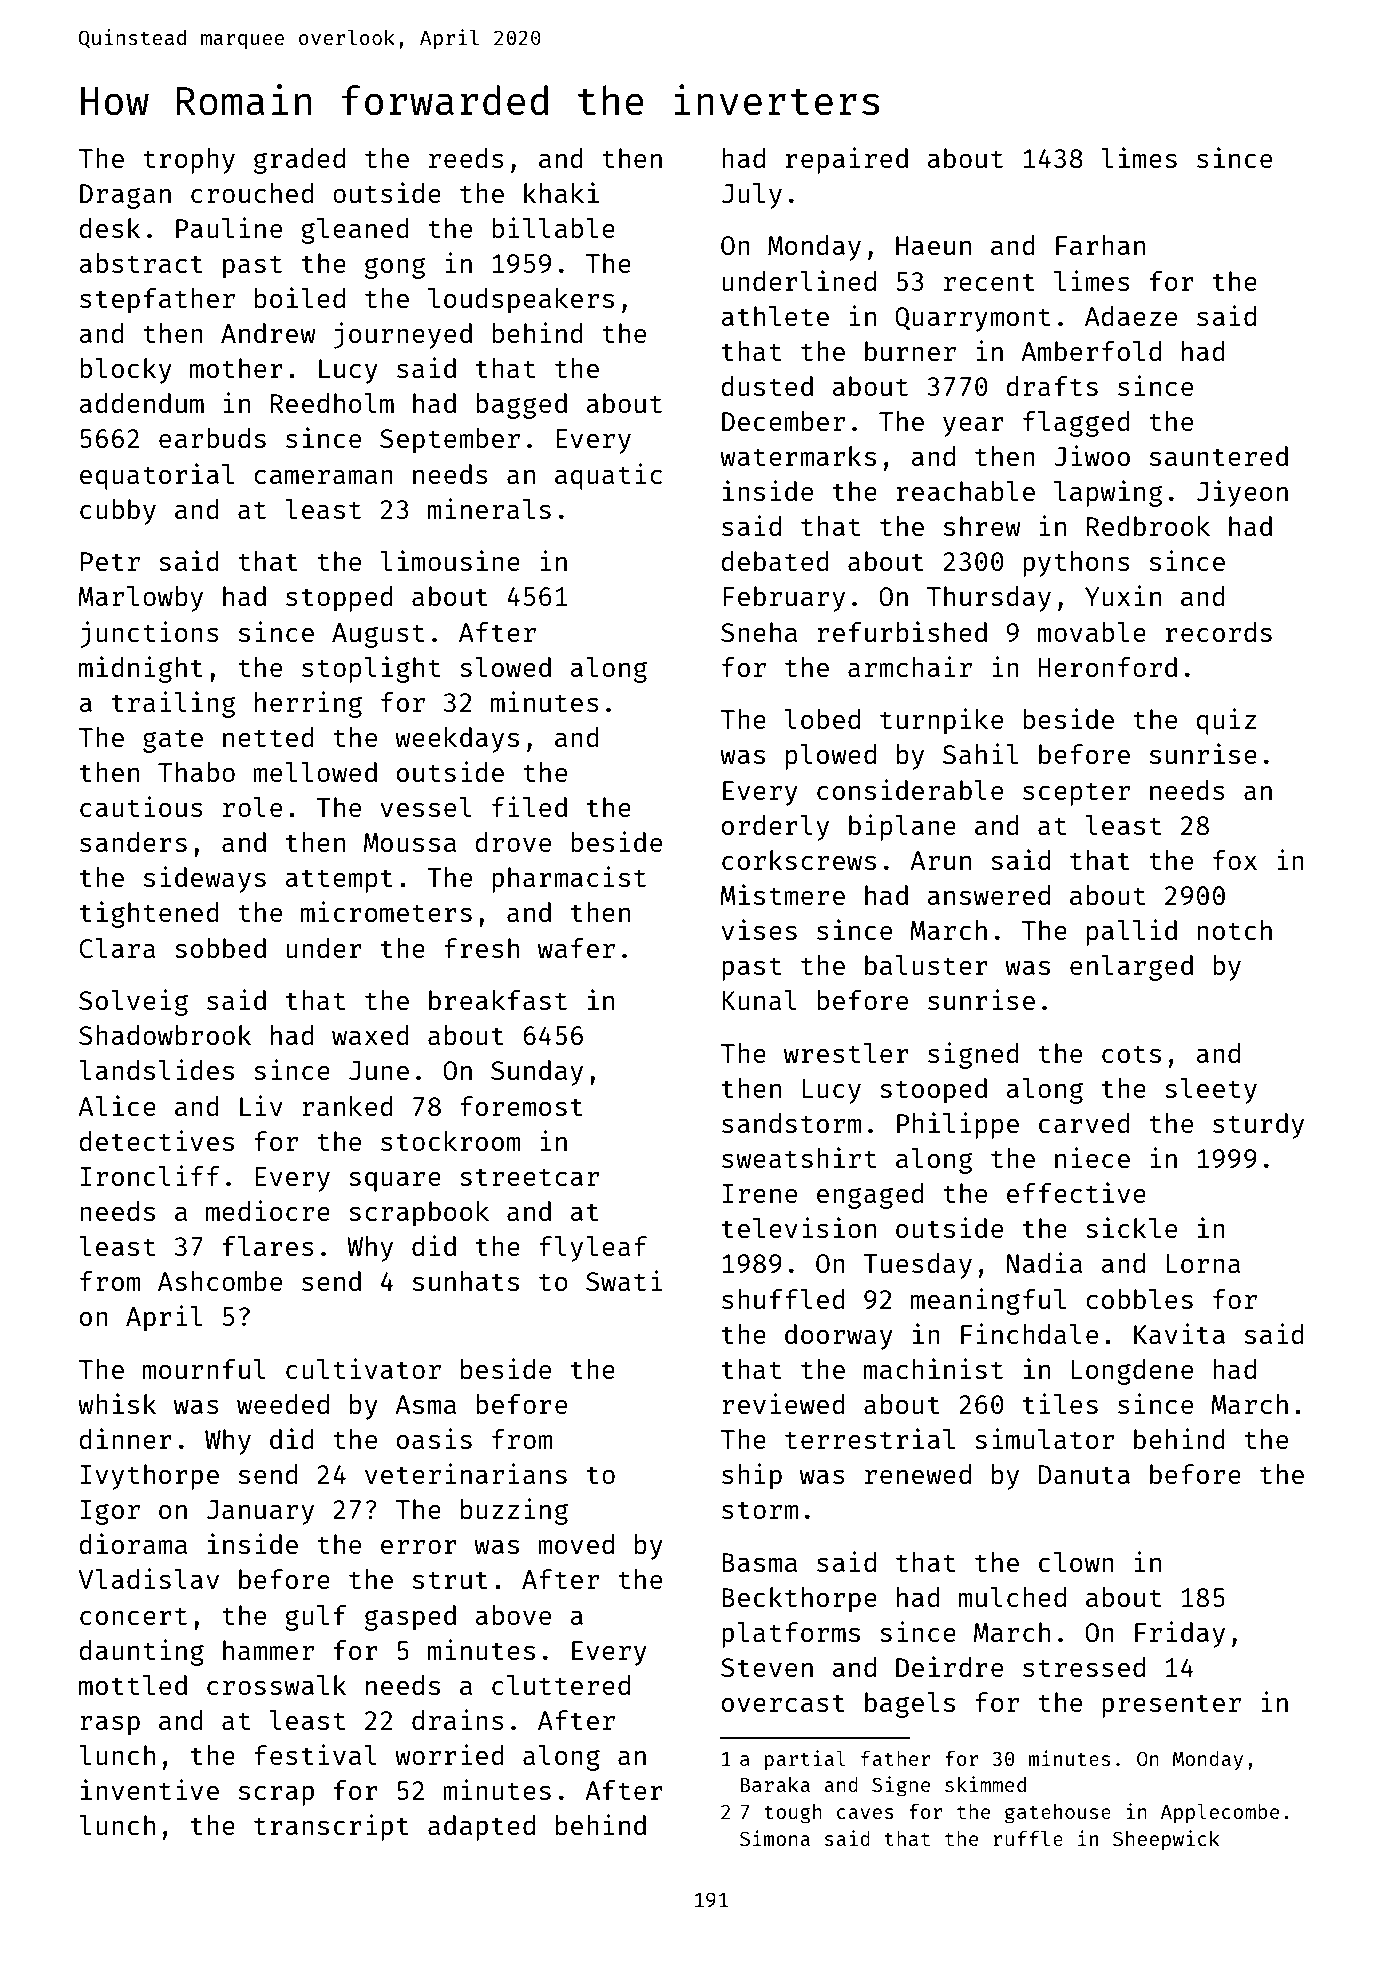 The height and width of the screenshot is (1969, 1386). Describe the element at coordinates (252, 807) in the screenshot. I see `role` at that location.
